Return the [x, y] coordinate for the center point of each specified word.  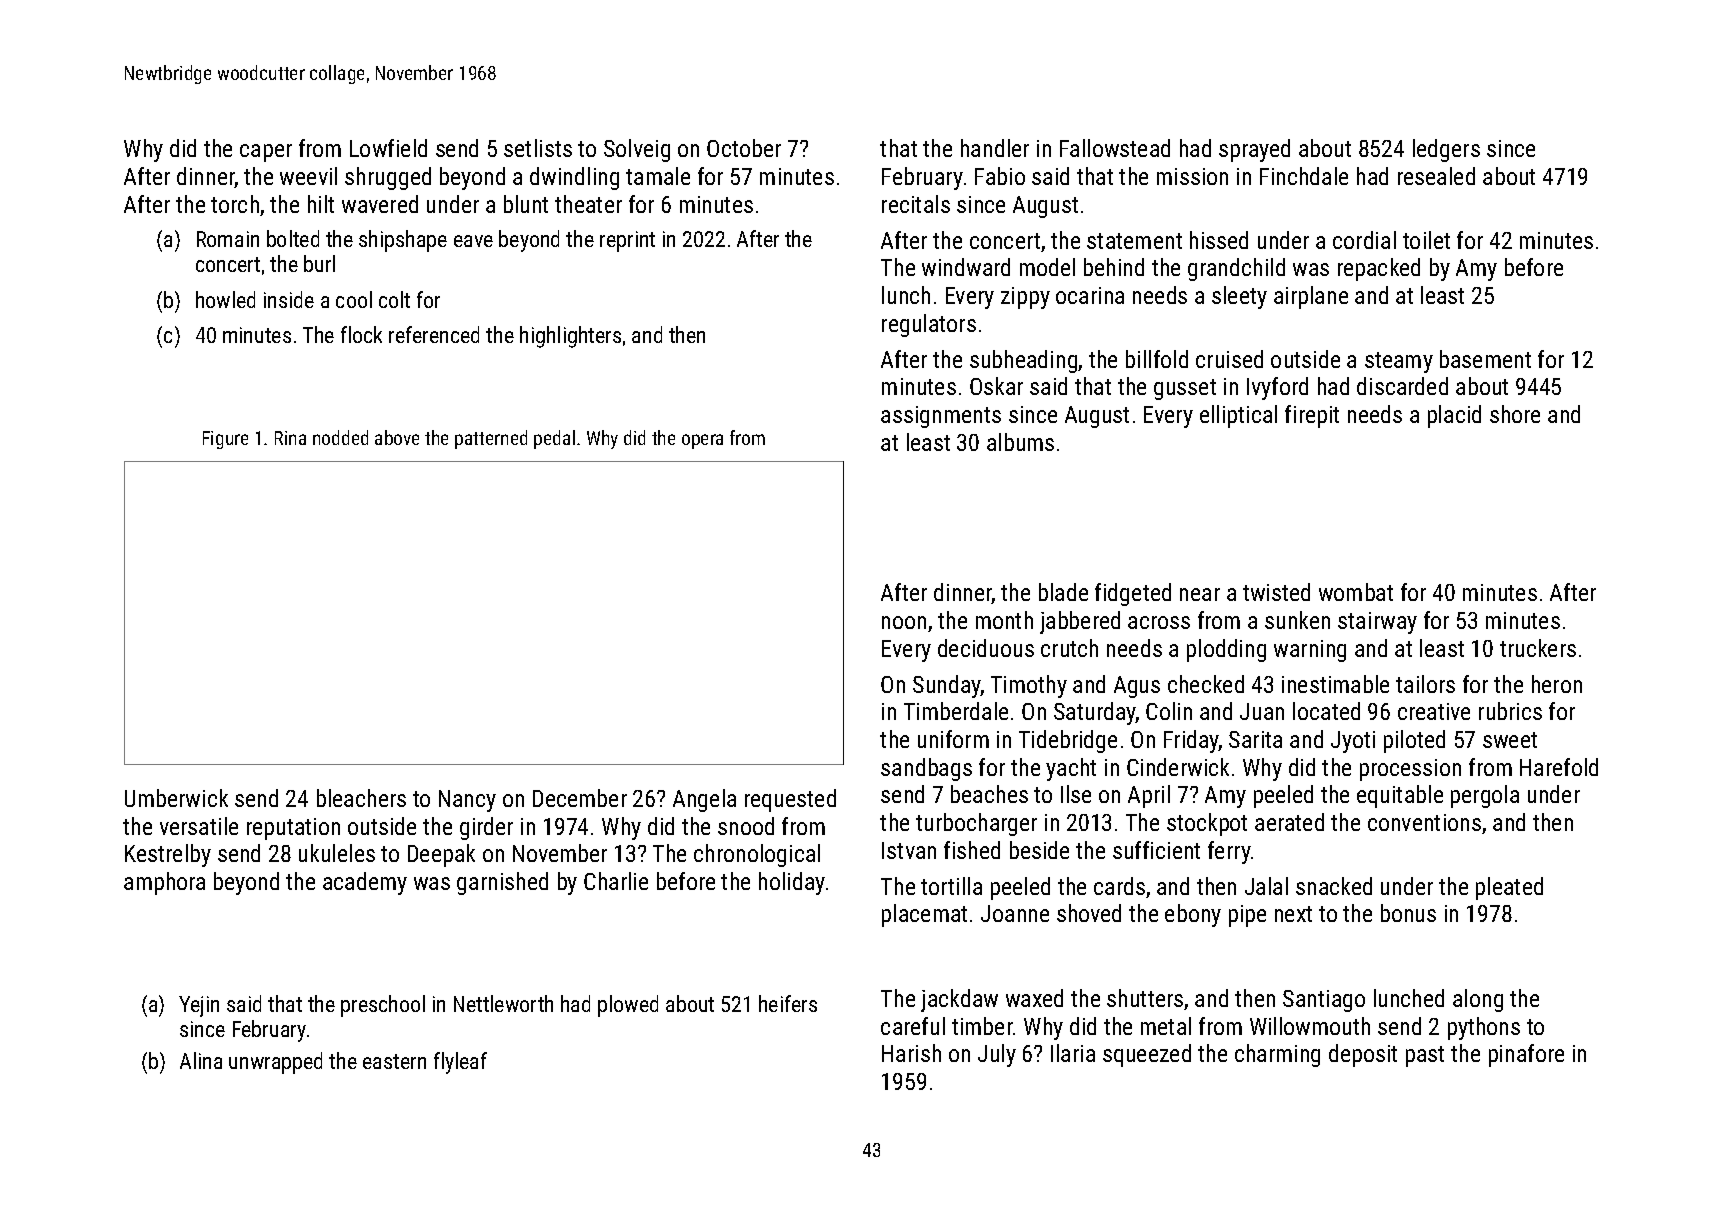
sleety [1239, 297]
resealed [1436, 176]
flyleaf [460, 1063]
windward [966, 267]
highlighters [570, 337]
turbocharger [976, 824]
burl [319, 263]
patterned [491, 439]
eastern [394, 1061]
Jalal [1266, 886]
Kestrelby [168, 855]
